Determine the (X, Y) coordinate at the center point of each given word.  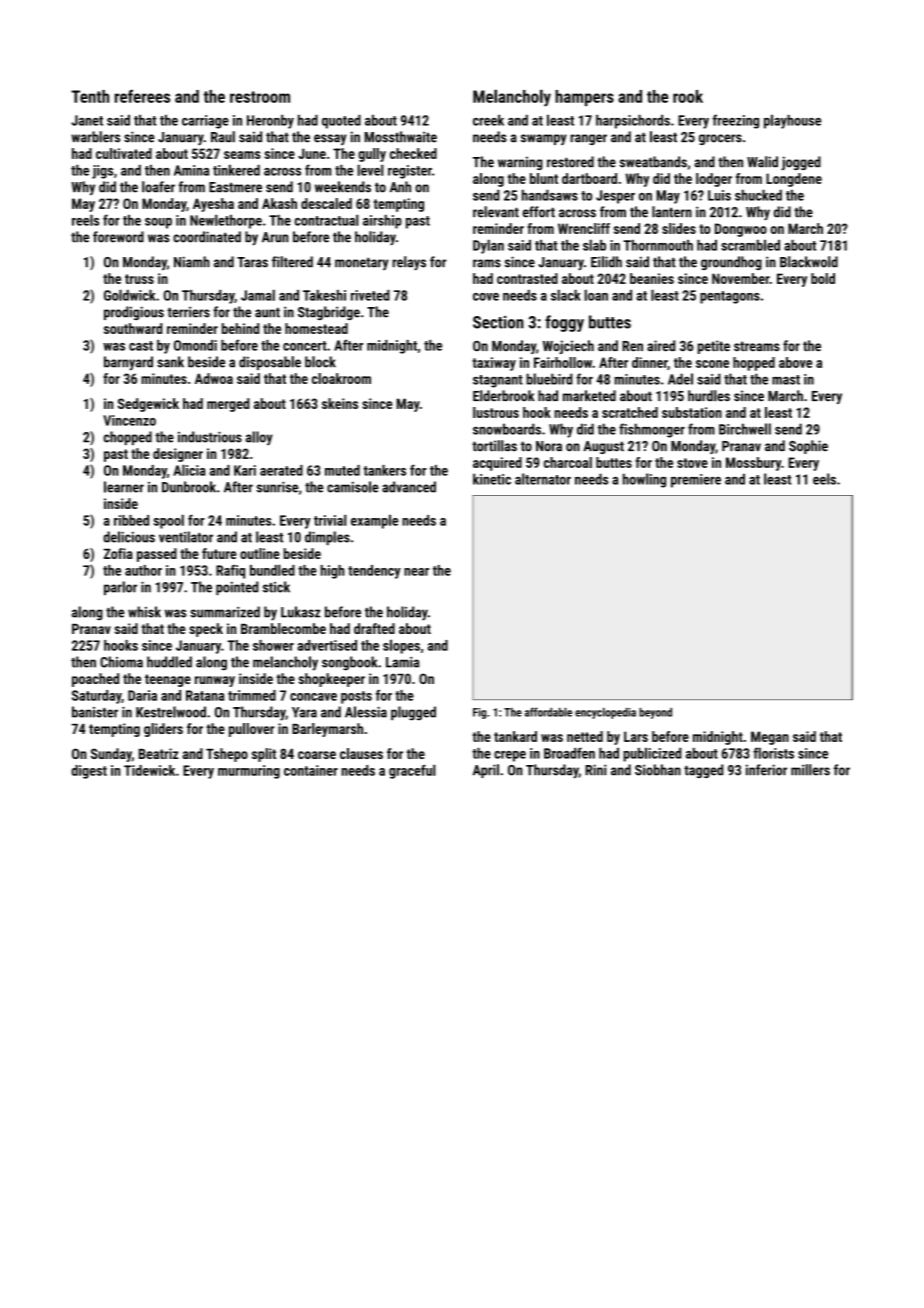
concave (313, 697)
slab (594, 245)
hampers (584, 98)
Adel (680, 379)
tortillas (494, 446)
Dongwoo (741, 230)
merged (228, 405)
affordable (548, 712)
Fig (479, 713)
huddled (169, 662)
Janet (87, 120)
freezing (735, 121)
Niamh (192, 262)
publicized (652, 754)
